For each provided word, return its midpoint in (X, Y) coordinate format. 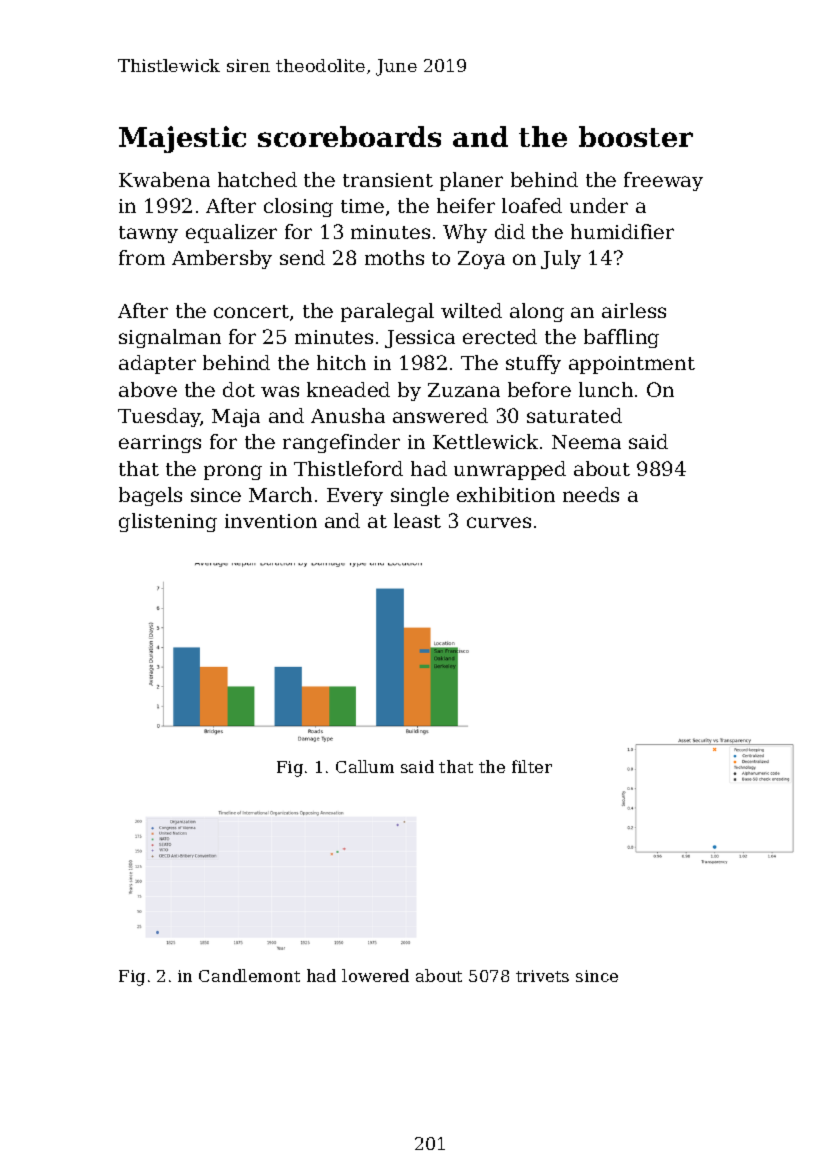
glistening (168, 522)
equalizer (231, 233)
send (302, 257)
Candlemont (249, 975)
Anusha (348, 415)
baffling (621, 338)
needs (591, 494)
